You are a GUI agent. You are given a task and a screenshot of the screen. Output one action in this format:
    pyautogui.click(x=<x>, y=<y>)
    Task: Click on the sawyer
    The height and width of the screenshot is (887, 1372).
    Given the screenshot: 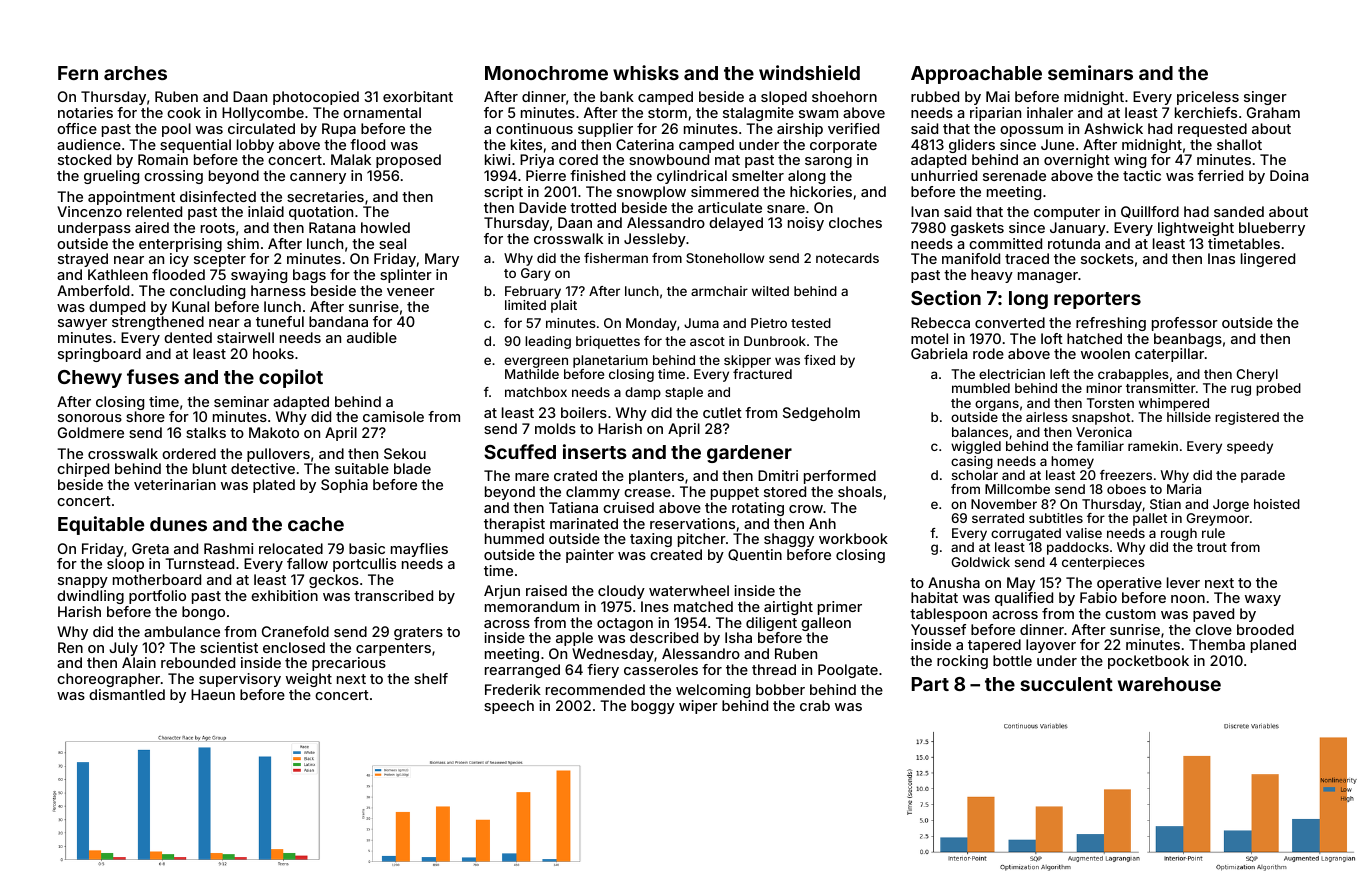 What is the action you would take?
    pyautogui.click(x=82, y=324)
